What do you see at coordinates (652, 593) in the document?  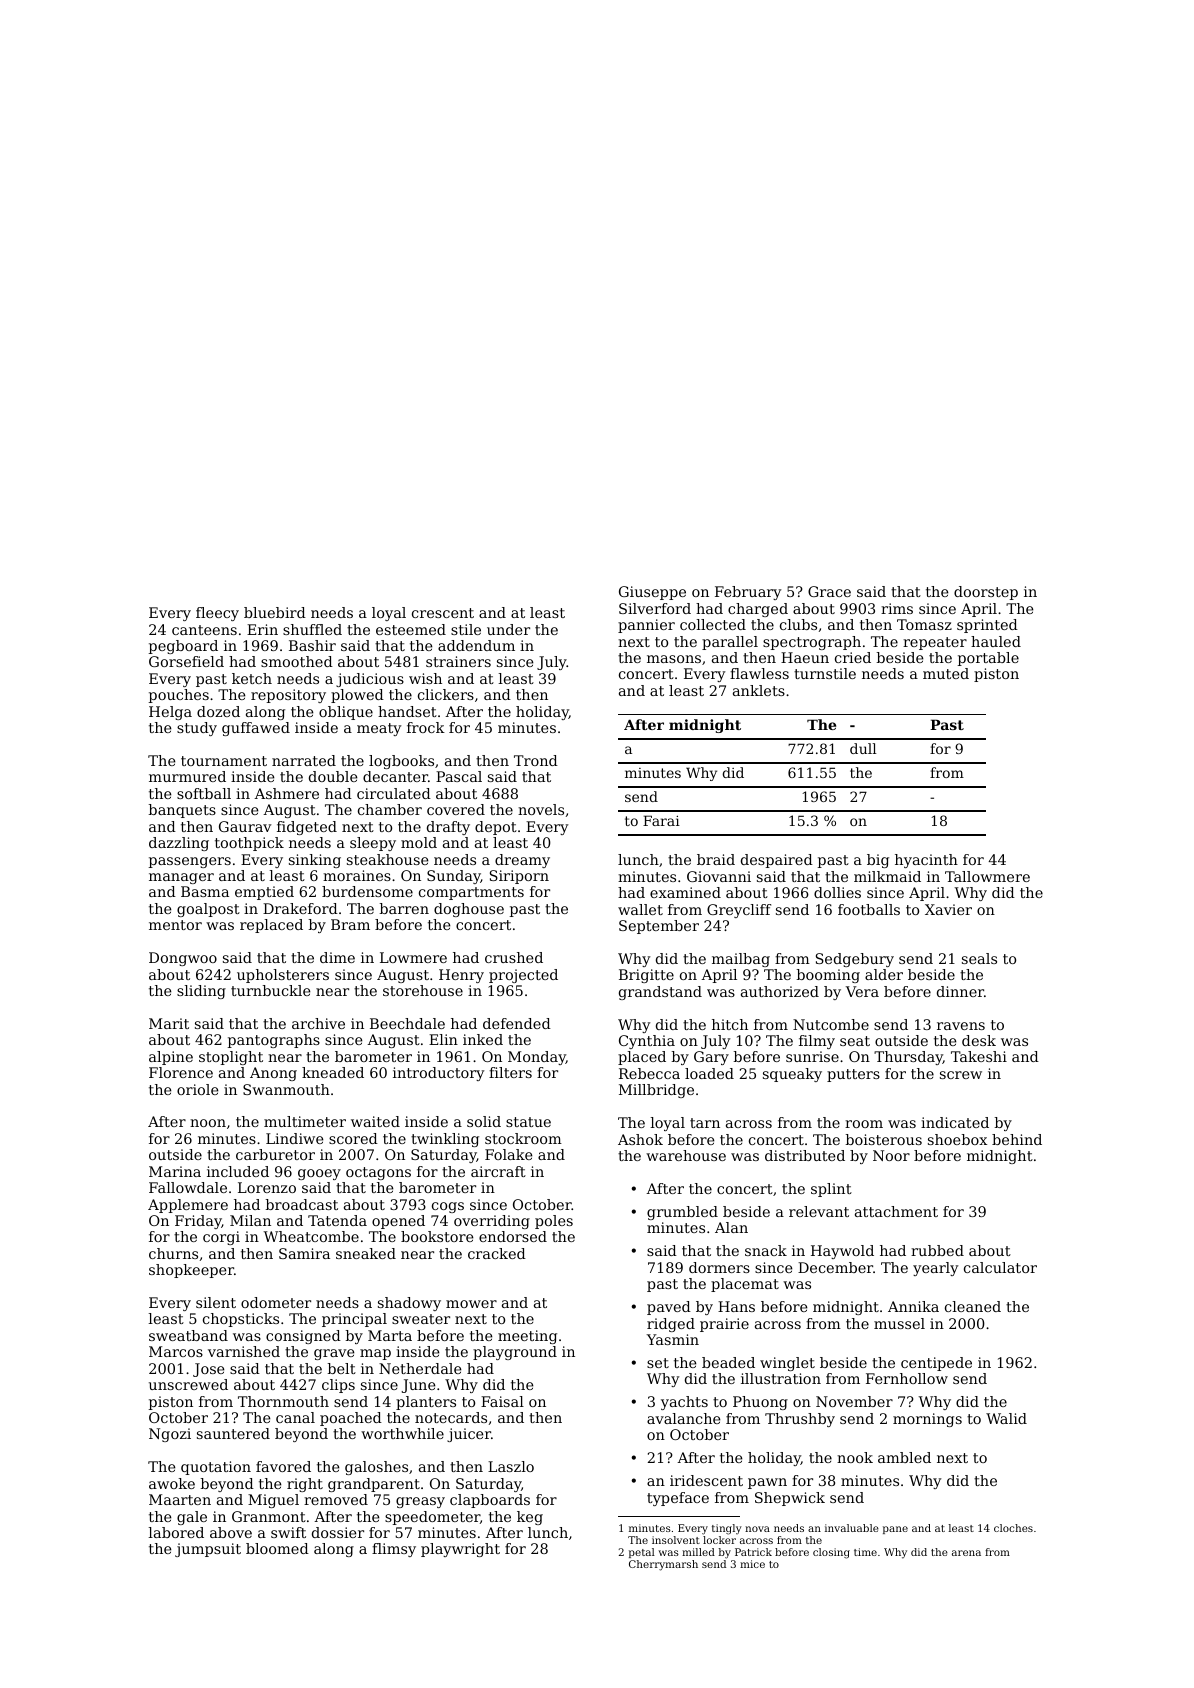 I see `Giuseppe` at bounding box center [652, 593].
